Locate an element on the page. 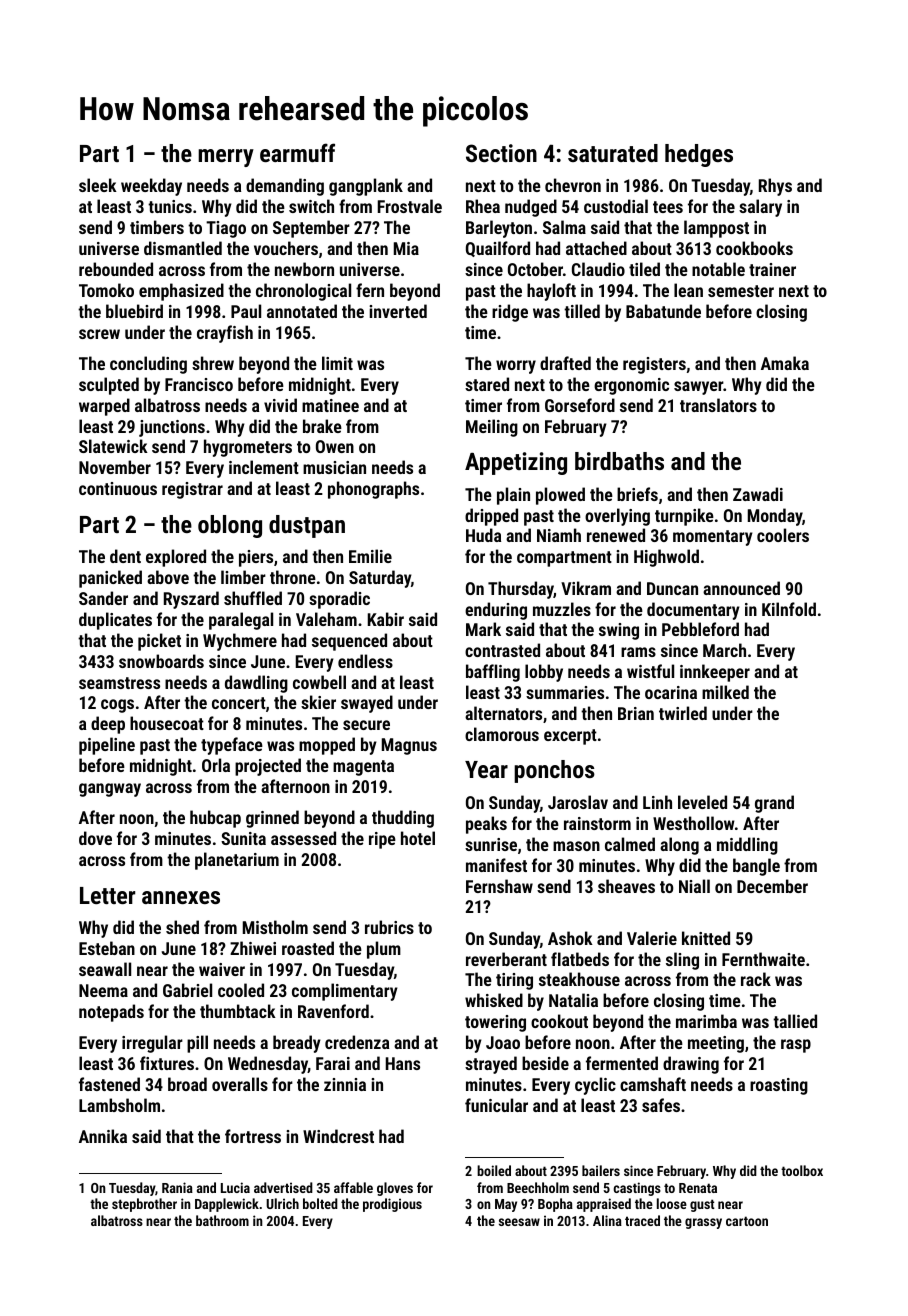 The image size is (908, 1316). Quailford is located at coordinates (498, 249).
